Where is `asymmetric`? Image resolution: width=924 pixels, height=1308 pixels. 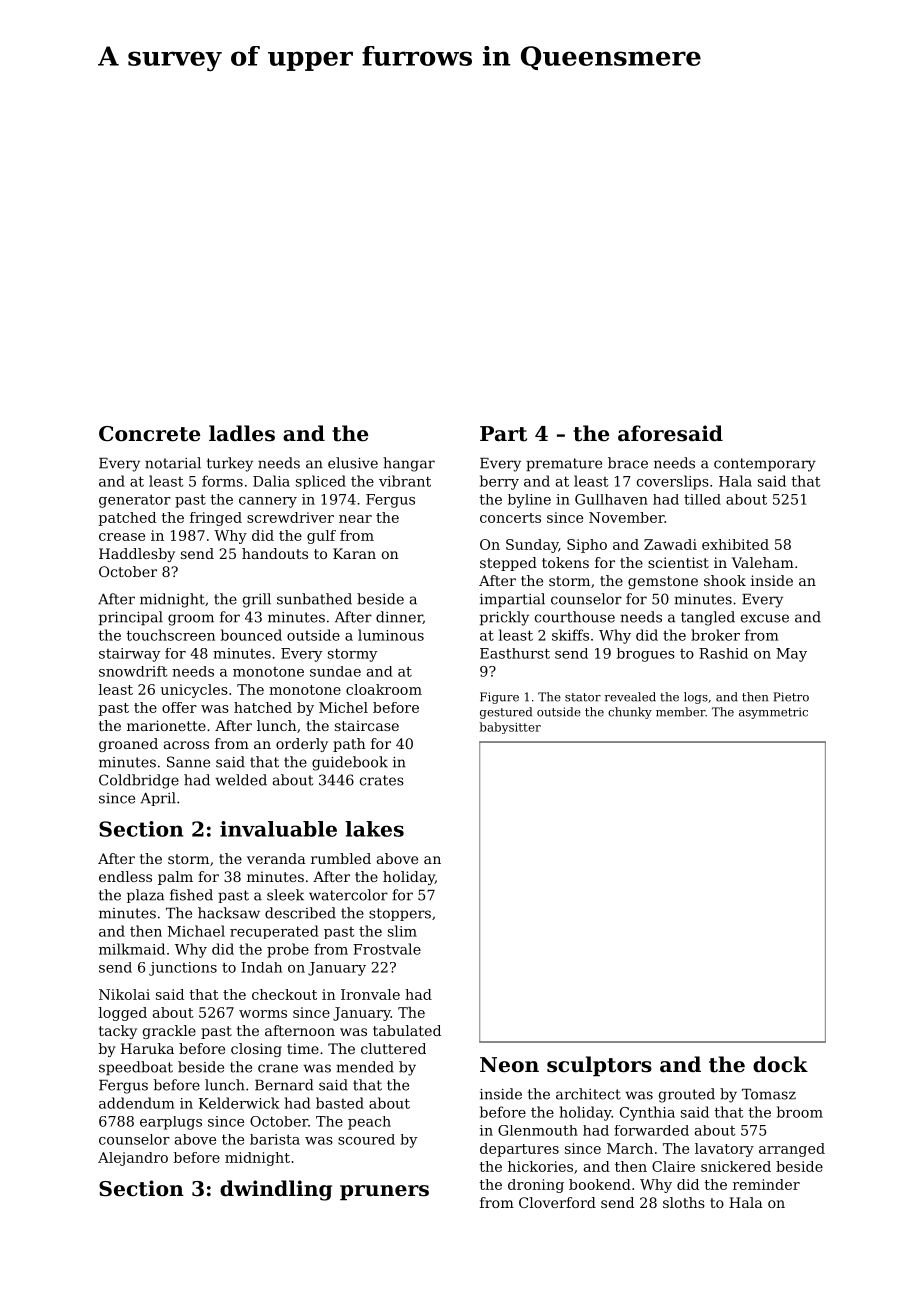
asymmetric is located at coordinates (773, 713).
